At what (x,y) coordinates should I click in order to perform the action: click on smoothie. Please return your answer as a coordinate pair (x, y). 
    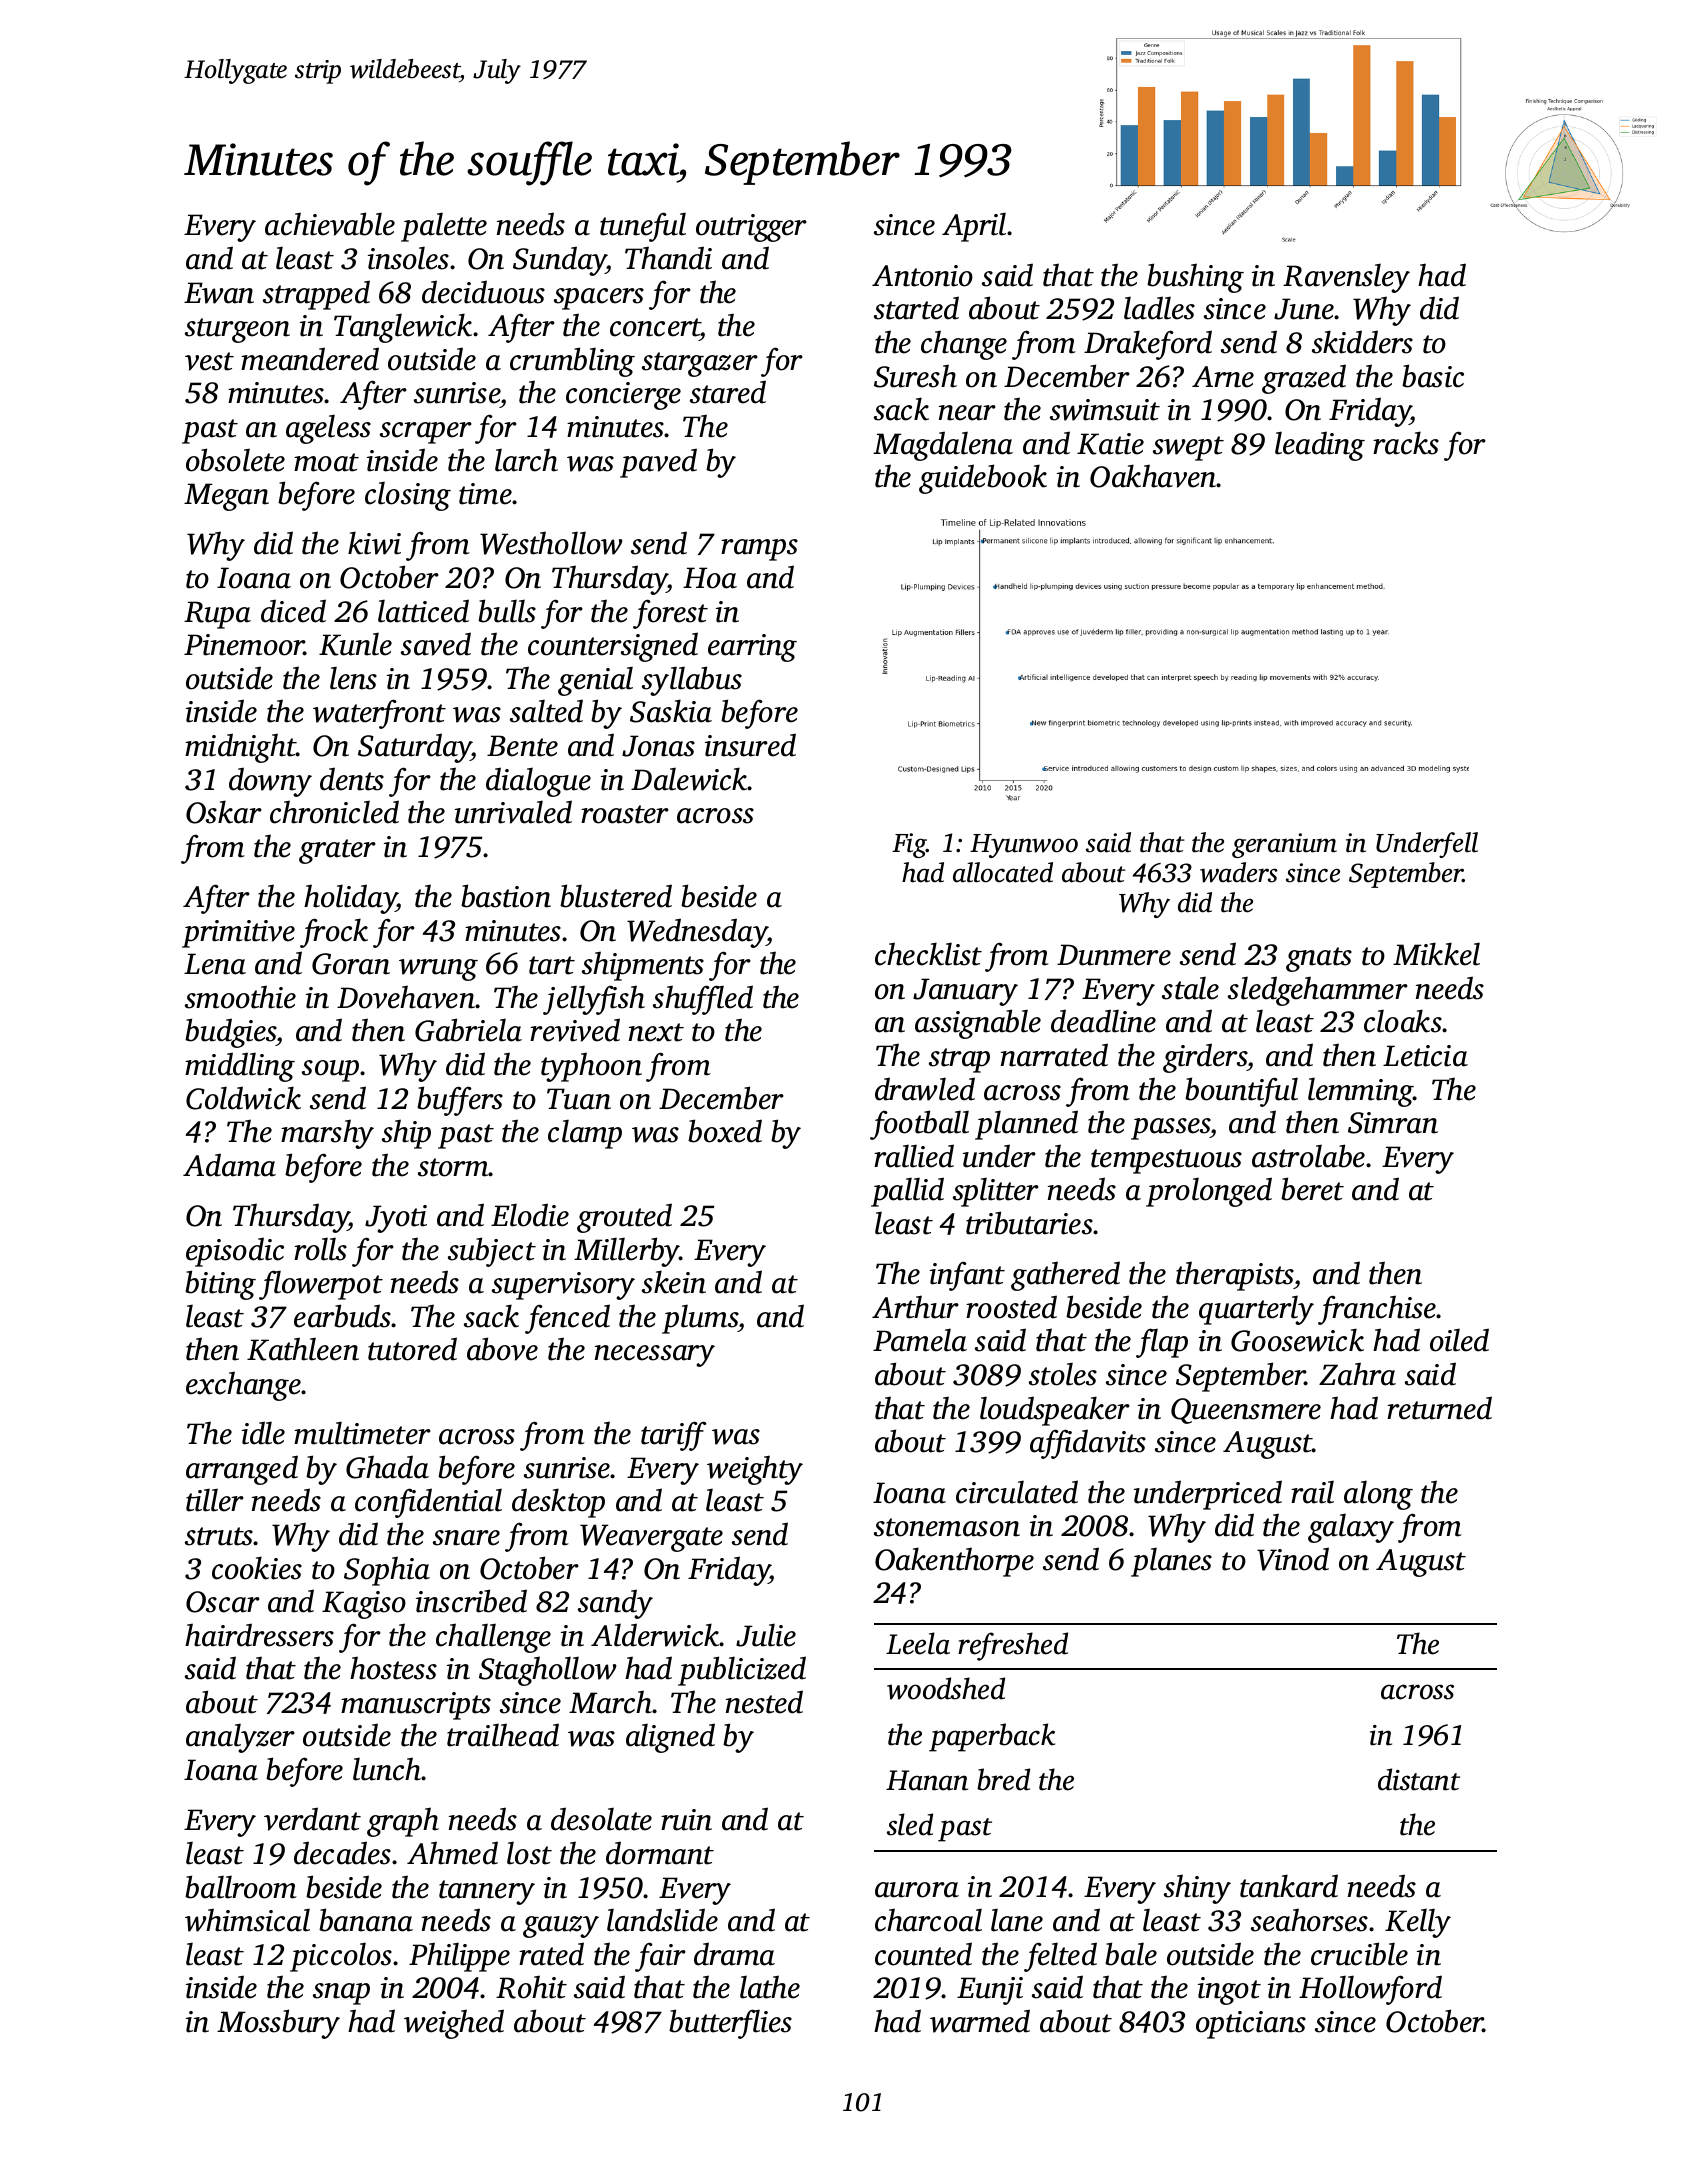
    Looking at the image, I should click on (240, 997).
